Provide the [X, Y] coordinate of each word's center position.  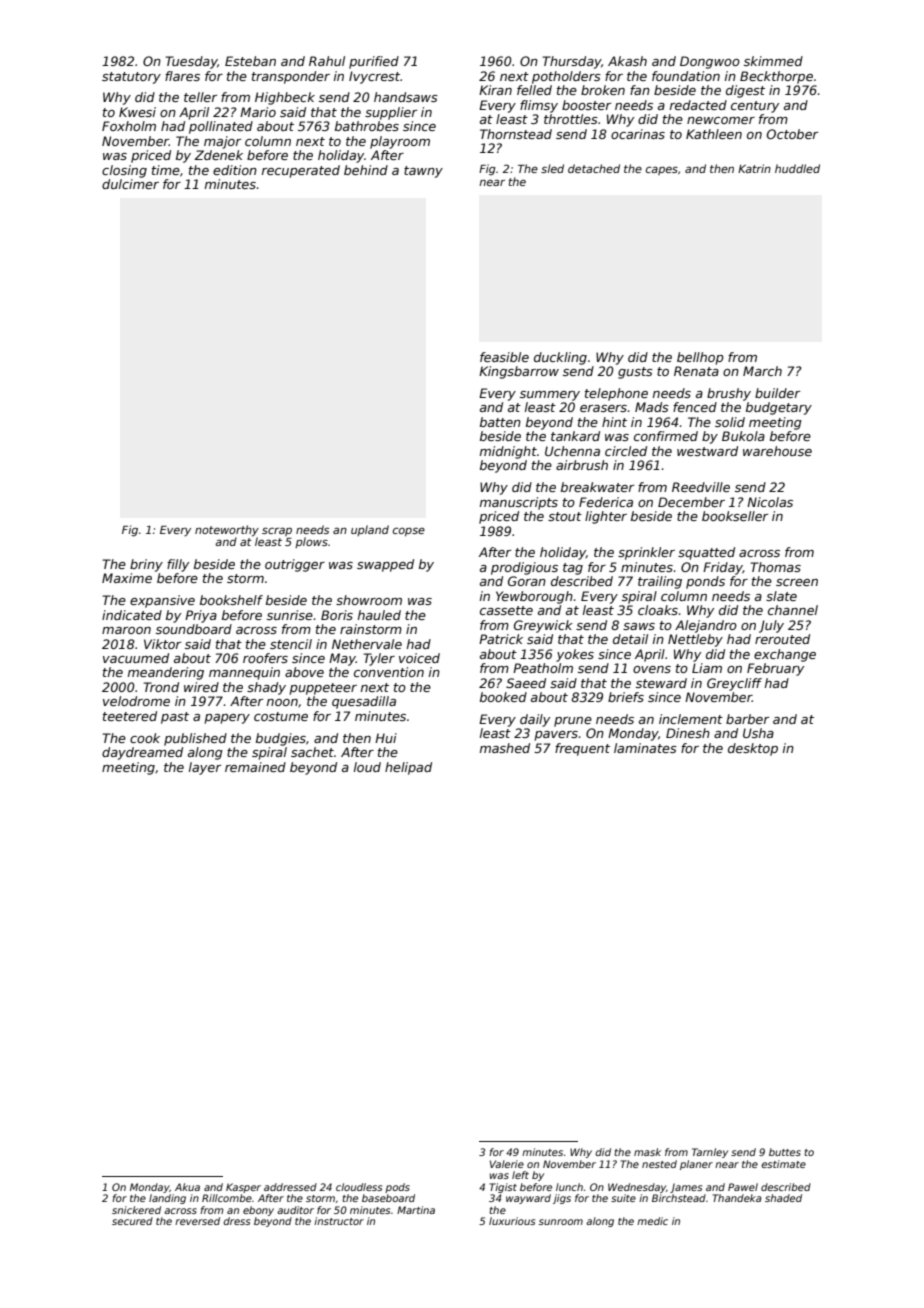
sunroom [561, 1222]
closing [124, 171]
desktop [753, 749]
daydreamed [142, 753]
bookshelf [231, 600]
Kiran [495, 90]
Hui [386, 738]
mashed [505, 748]
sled [552, 168]
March [762, 371]
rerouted [782, 639]
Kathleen [714, 134]
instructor [339, 1221]
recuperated [301, 171]
